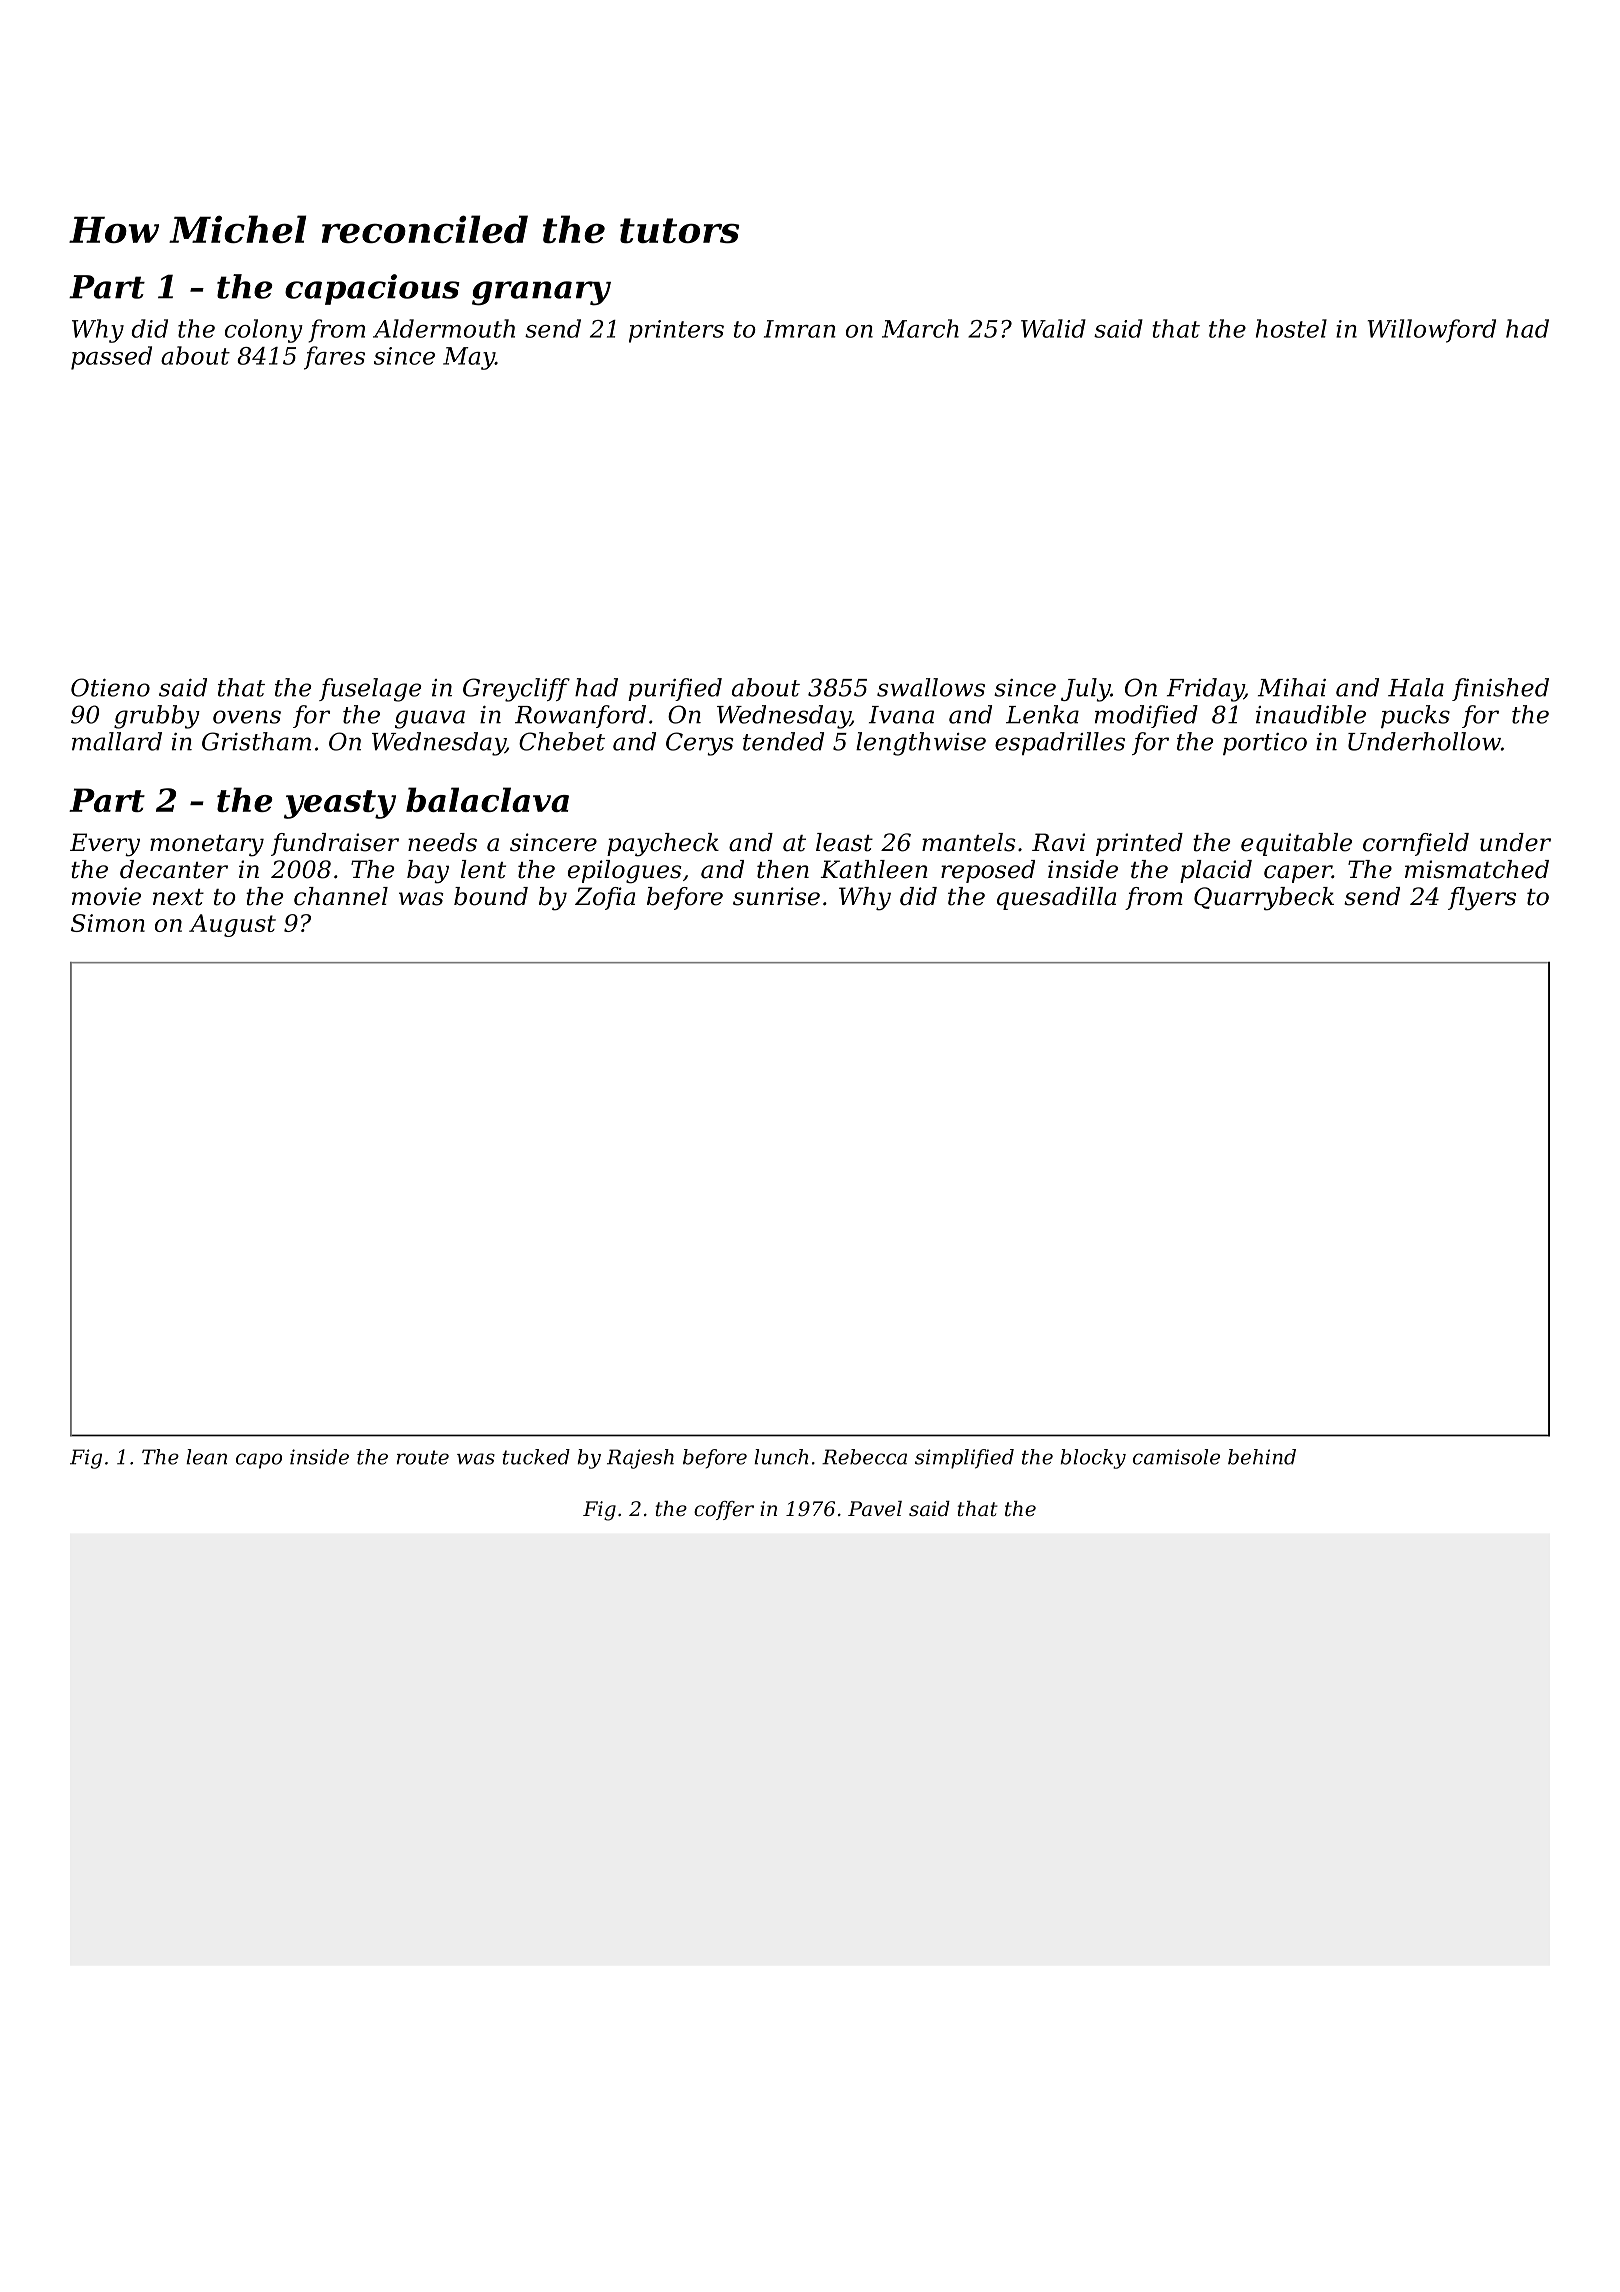  Describe the element at coordinates (1416, 844) in the screenshot. I see `cornfield` at that location.
